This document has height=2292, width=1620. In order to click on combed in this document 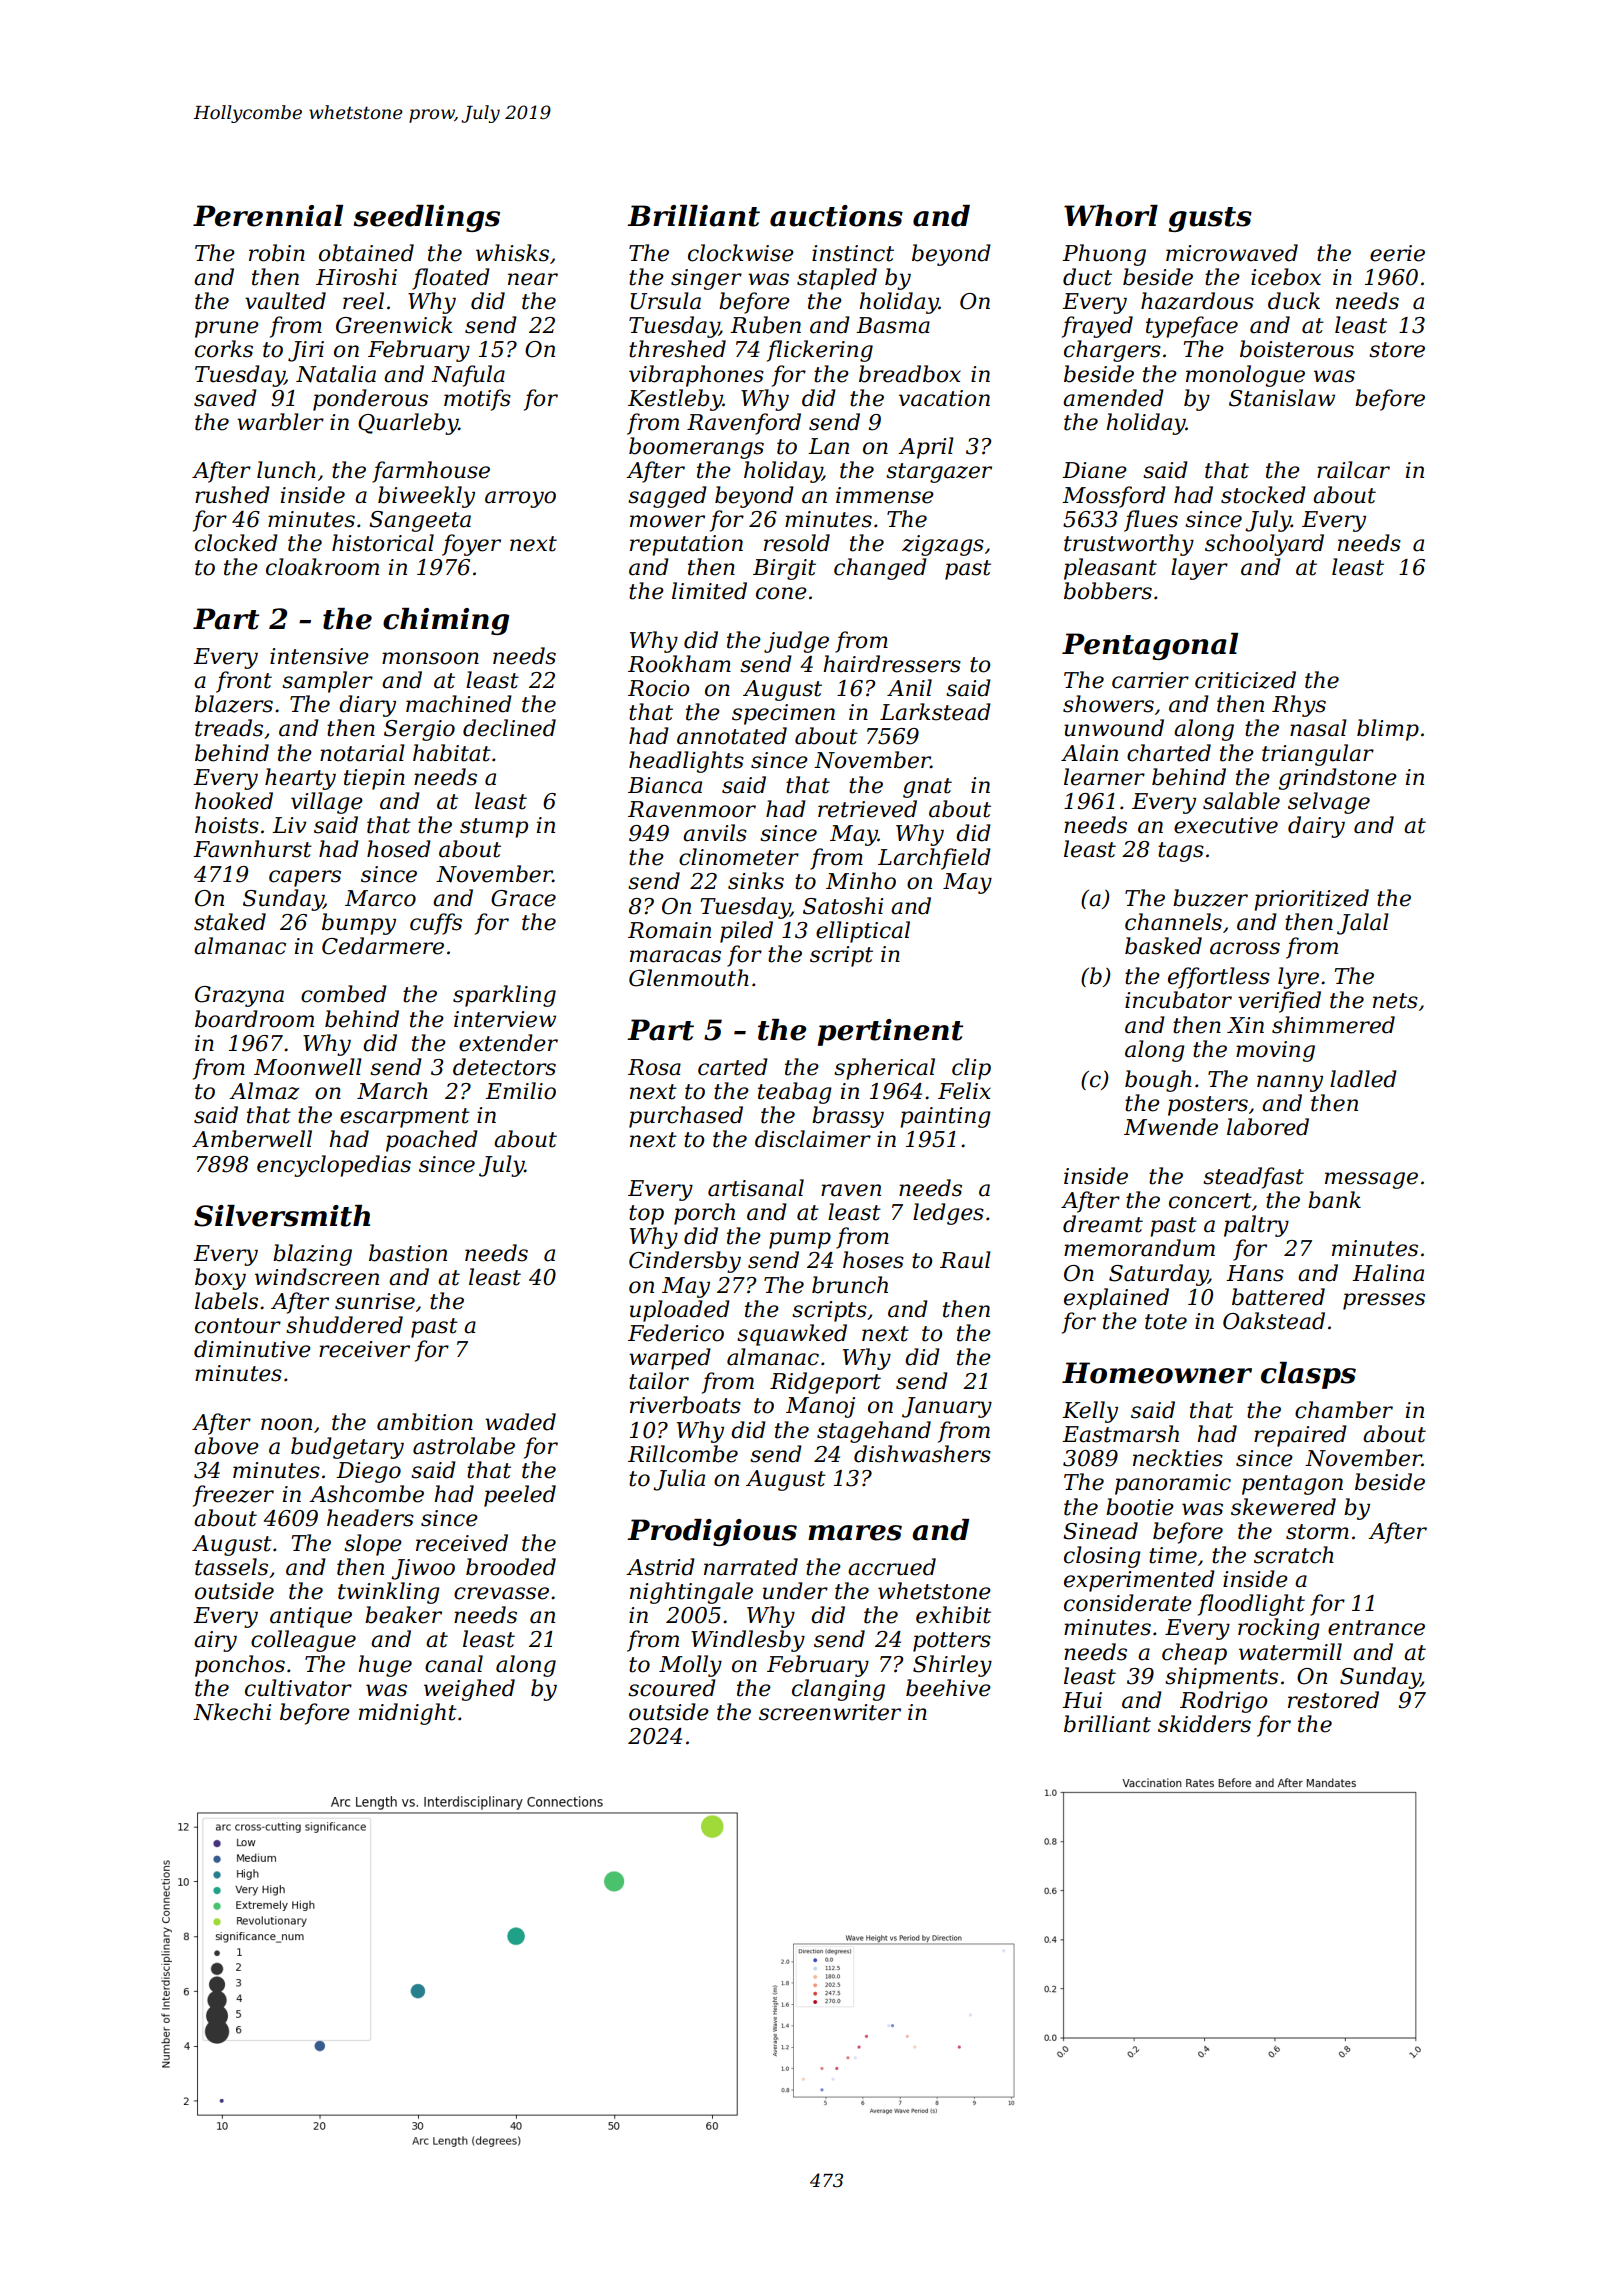, I will do `click(344, 994)`.
